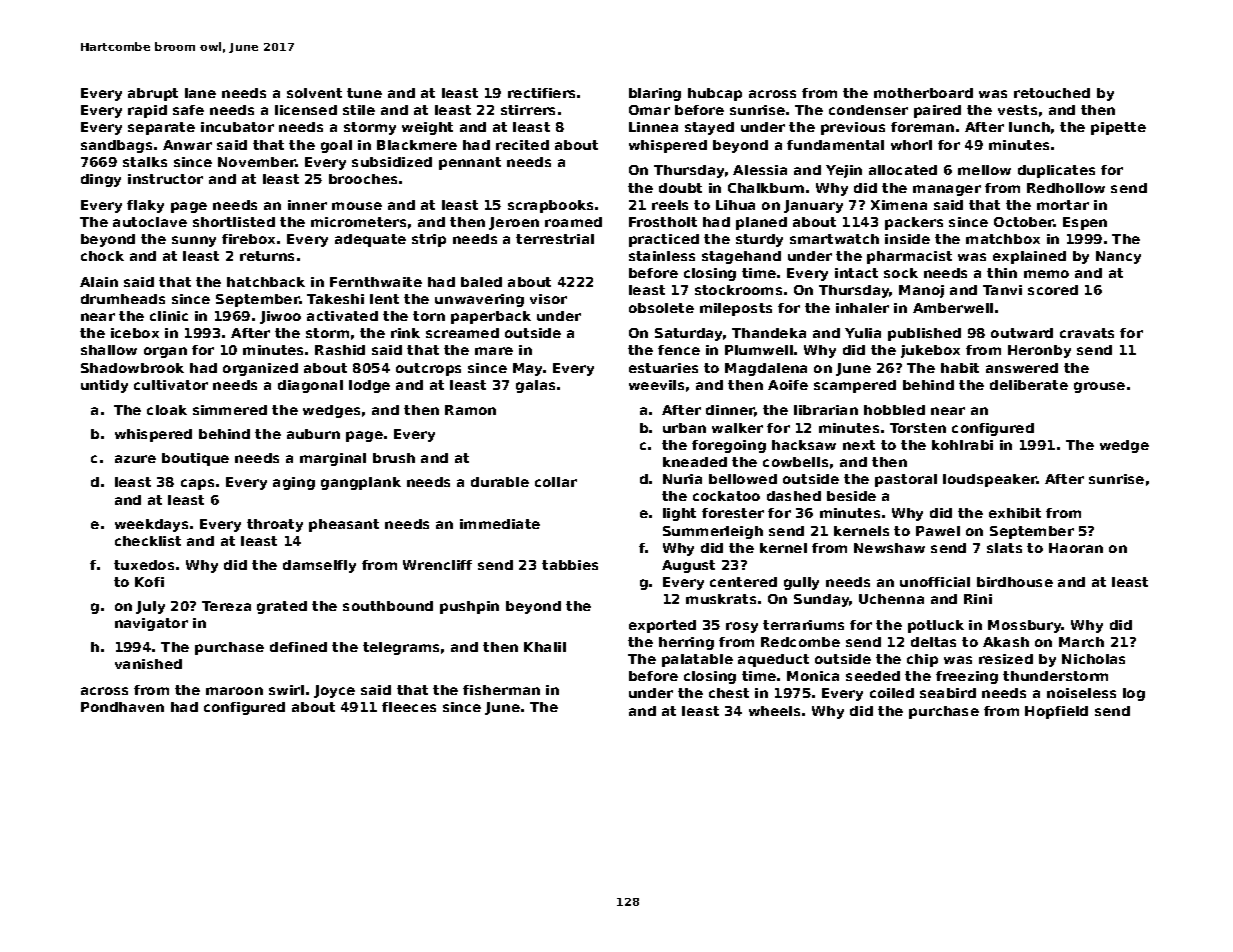 This image has height=952, width=1233. What do you see at coordinates (686, 643) in the image?
I see `herring` at bounding box center [686, 643].
